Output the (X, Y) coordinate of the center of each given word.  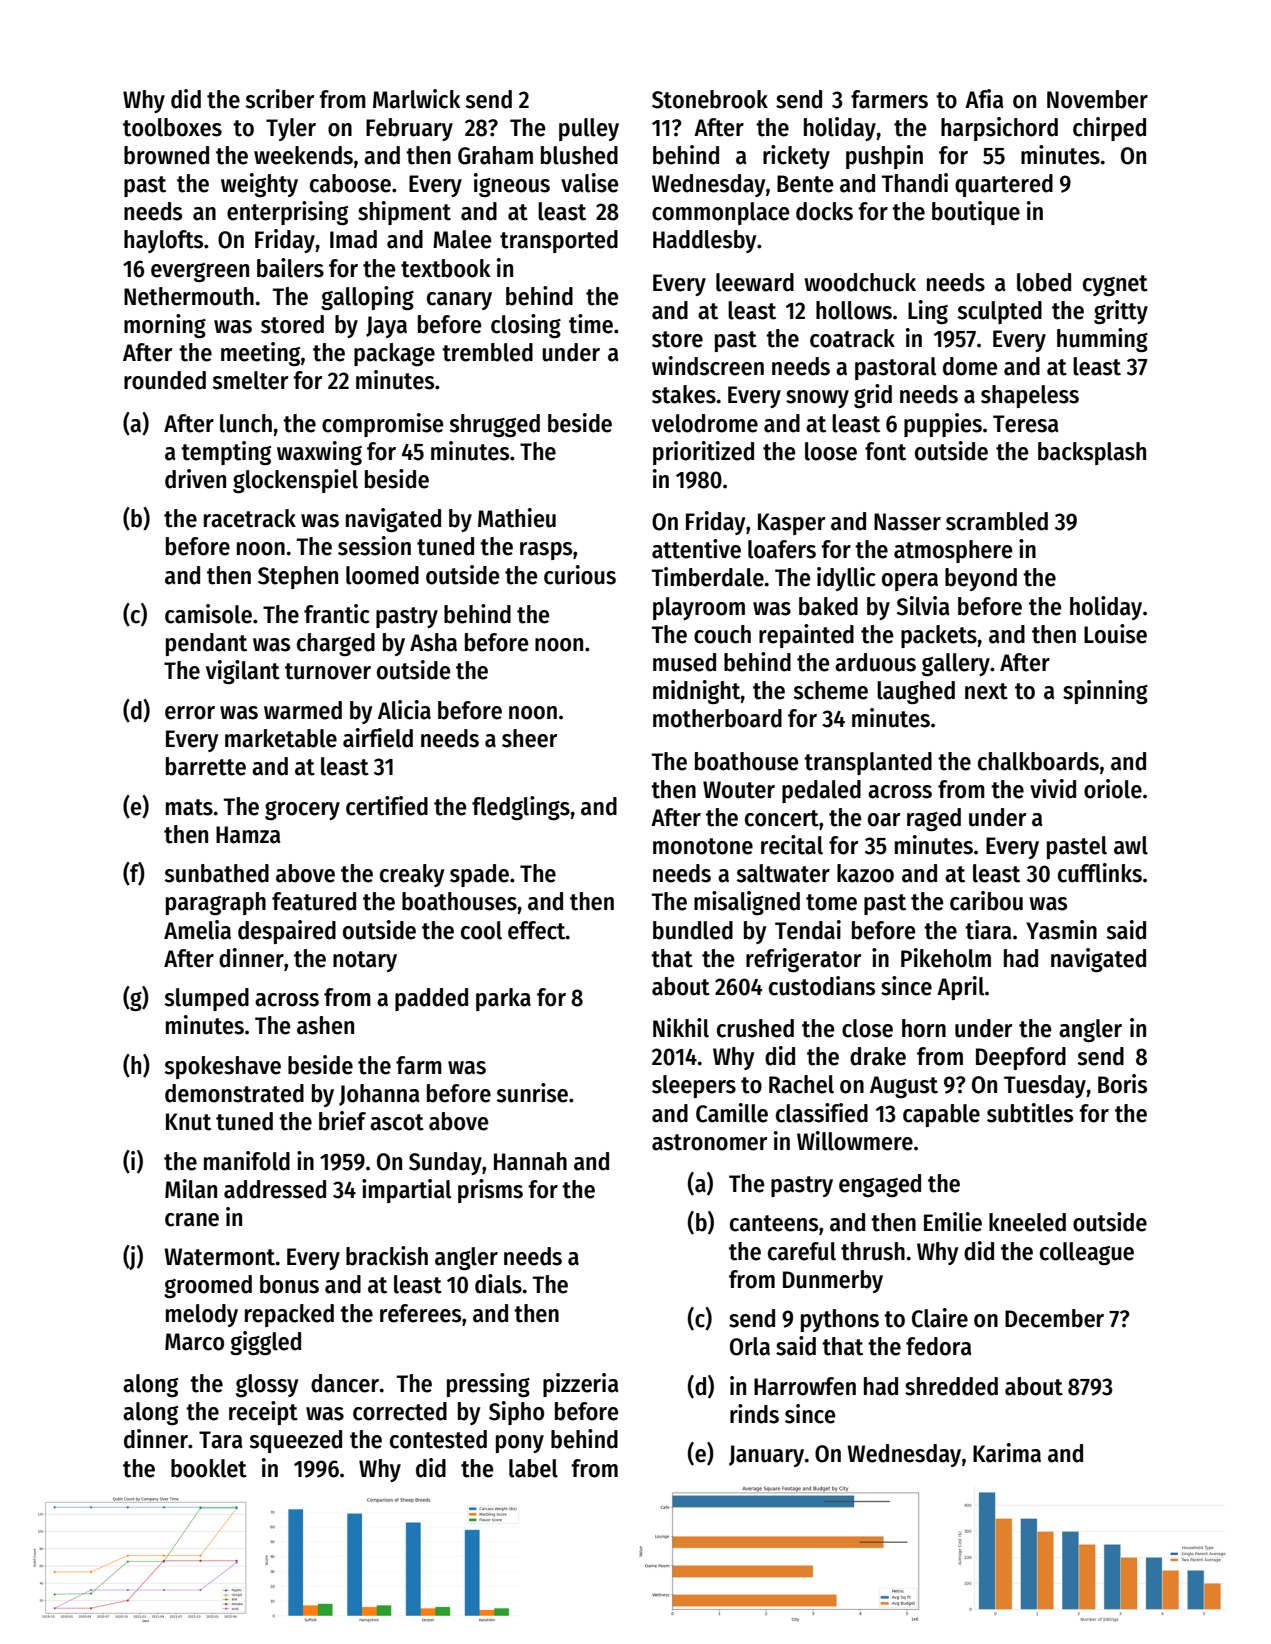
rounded (165, 380)
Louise (1115, 634)
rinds (754, 1414)
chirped (1109, 129)
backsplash (1092, 453)
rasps (546, 551)
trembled (487, 352)
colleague (1087, 1253)
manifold (247, 1161)
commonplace (721, 213)
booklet (209, 1468)
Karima (1007, 1453)
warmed (303, 710)
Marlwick (417, 99)
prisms (490, 1191)
